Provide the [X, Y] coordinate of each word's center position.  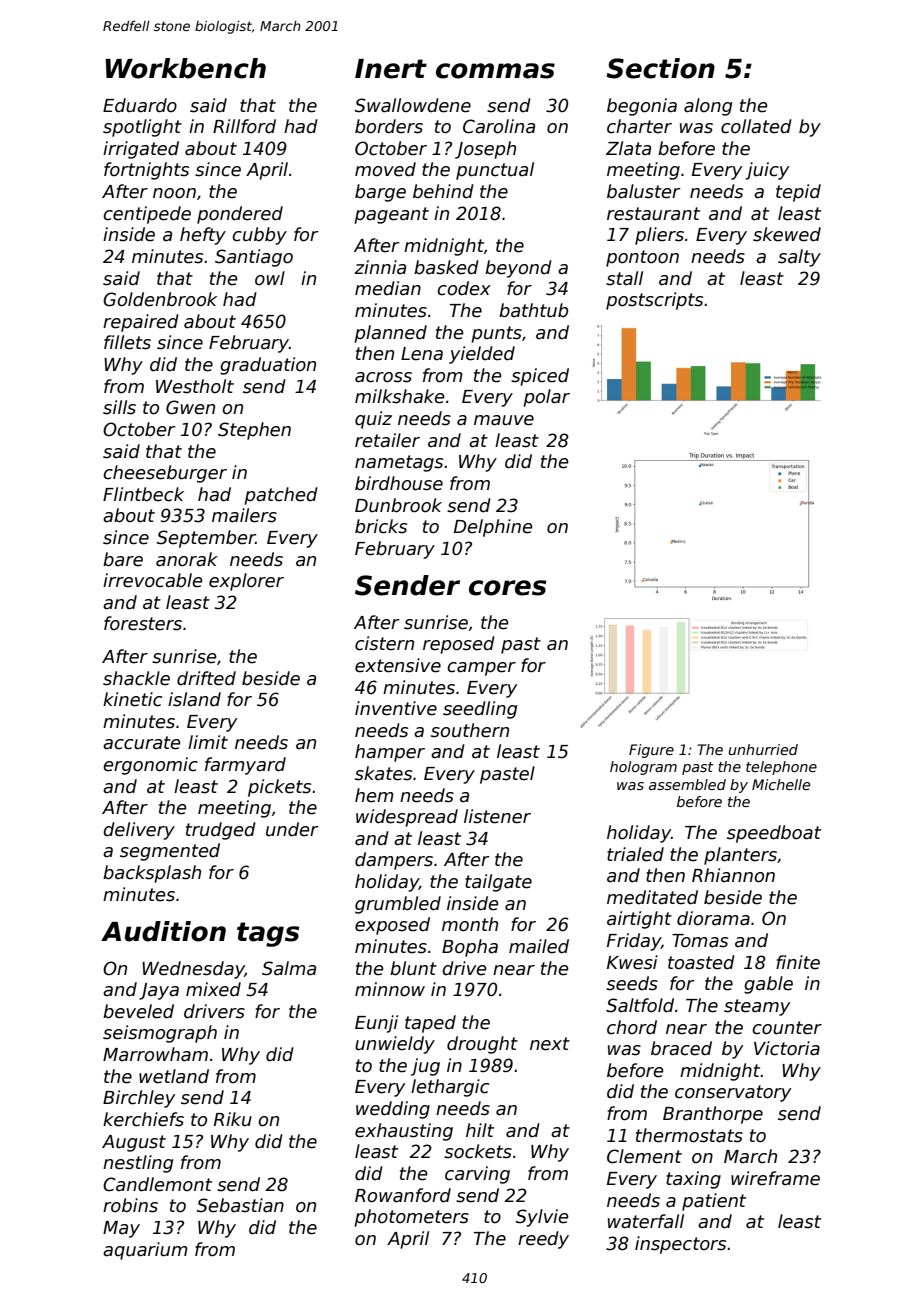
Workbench [185, 68]
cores [507, 588]
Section [660, 68]
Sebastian [240, 1205]
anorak [187, 559]
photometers [411, 1218]
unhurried [763, 749]
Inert [391, 69]
